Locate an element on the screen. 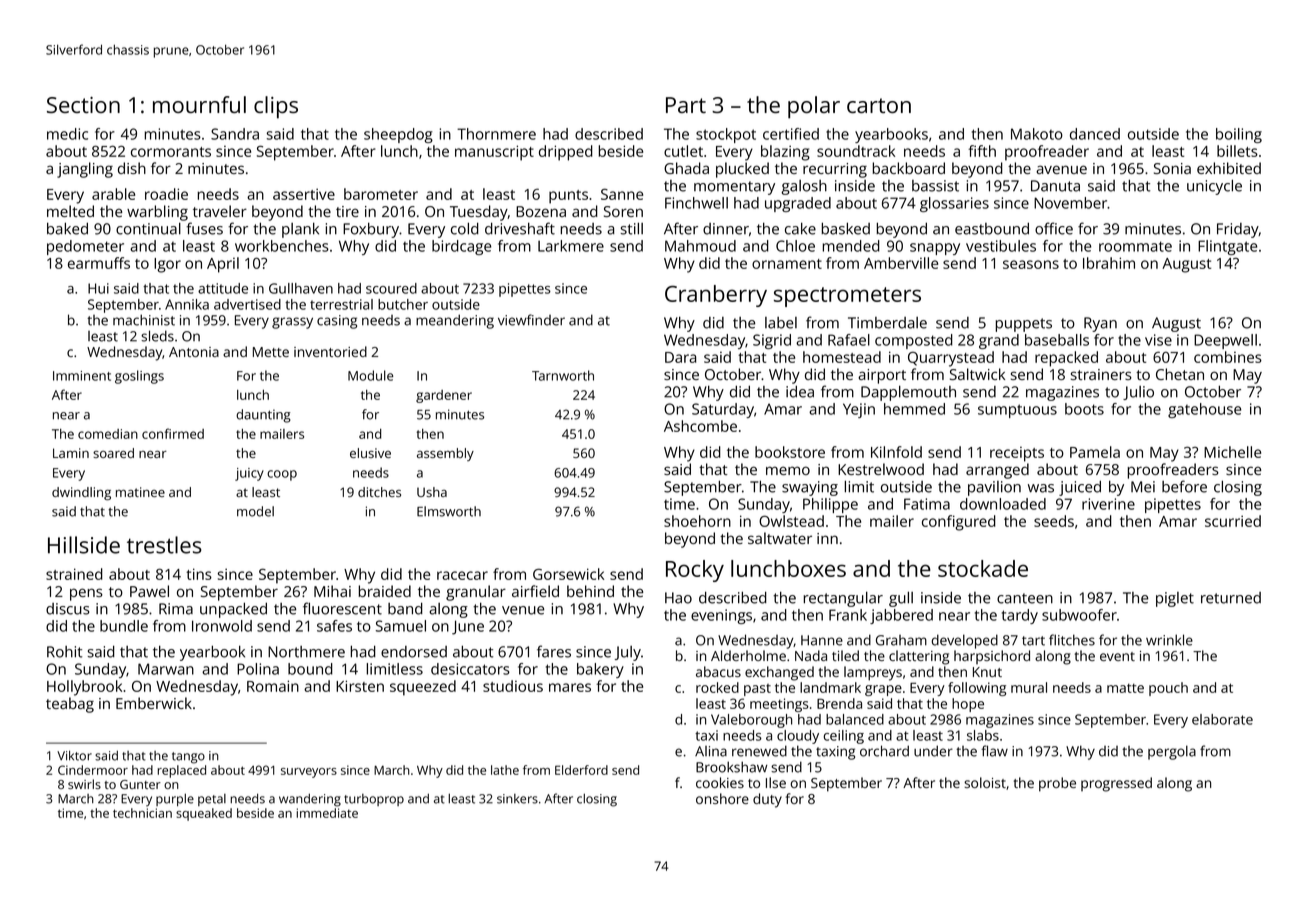 This screenshot has height=924, width=1308. duty is located at coordinates (767, 800).
